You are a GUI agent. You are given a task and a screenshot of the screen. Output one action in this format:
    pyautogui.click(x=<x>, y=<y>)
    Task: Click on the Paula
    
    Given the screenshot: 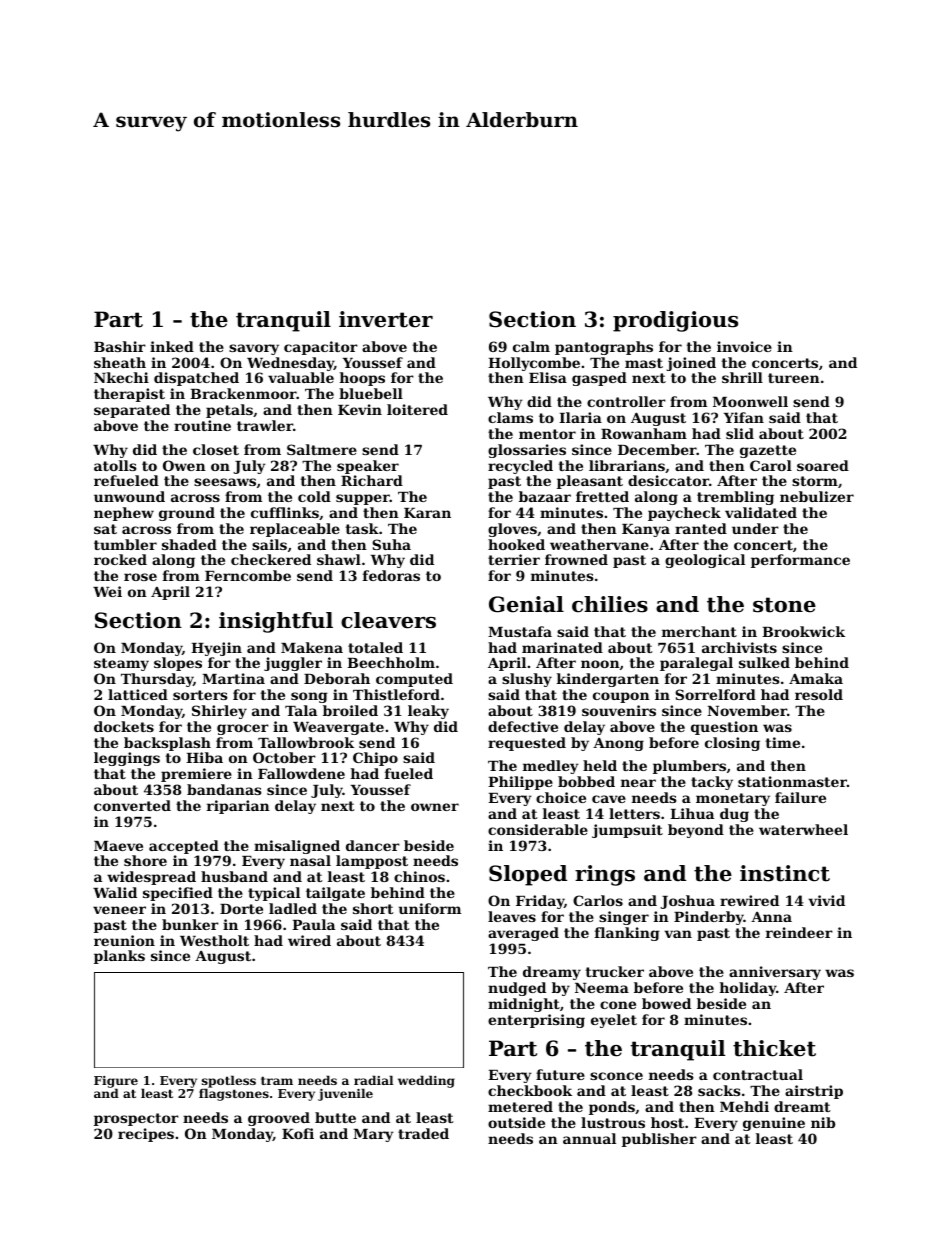 What is the action you would take?
    pyautogui.click(x=313, y=924)
